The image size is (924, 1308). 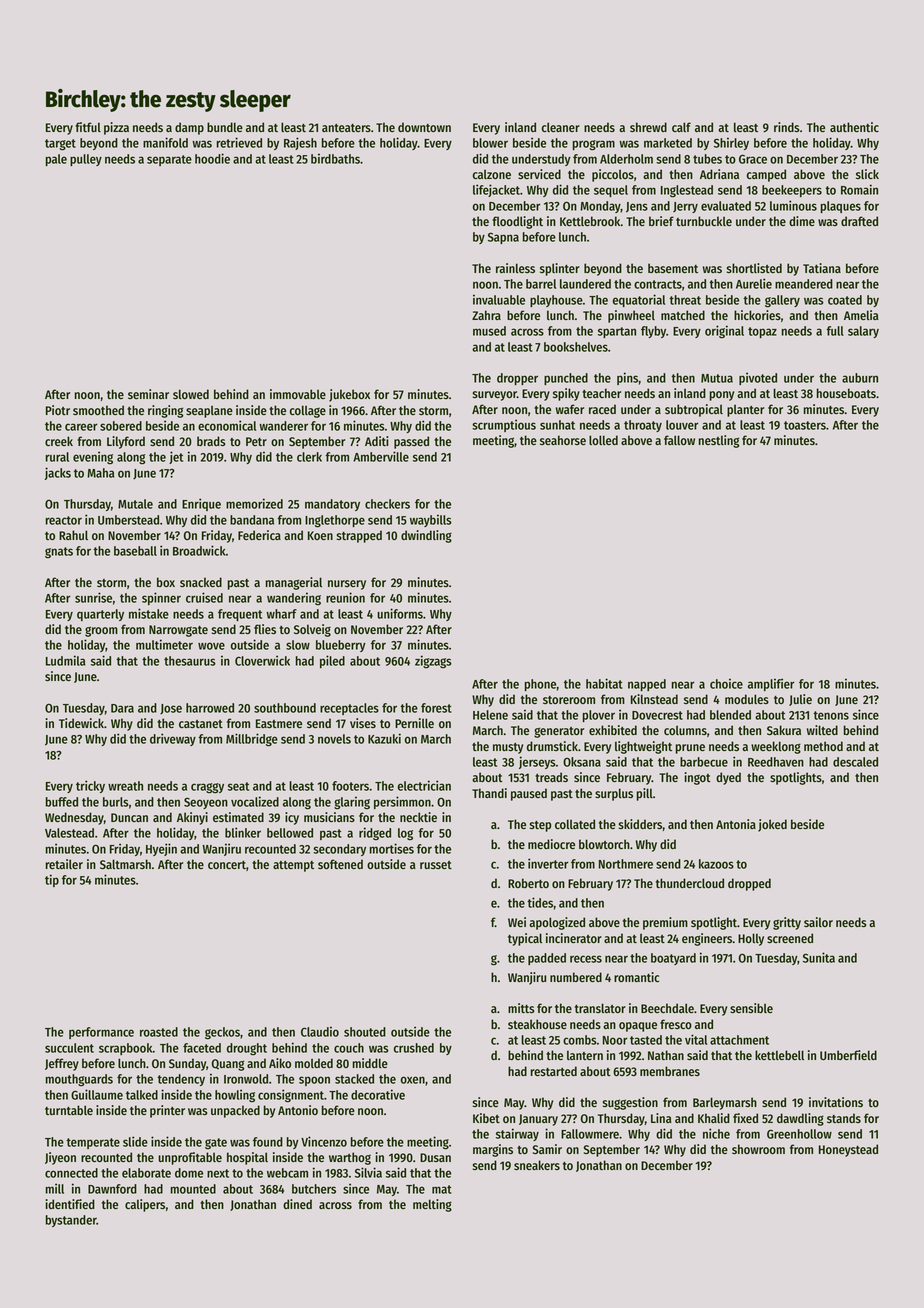 What do you see at coordinates (411, 442) in the screenshot?
I see `passed` at bounding box center [411, 442].
